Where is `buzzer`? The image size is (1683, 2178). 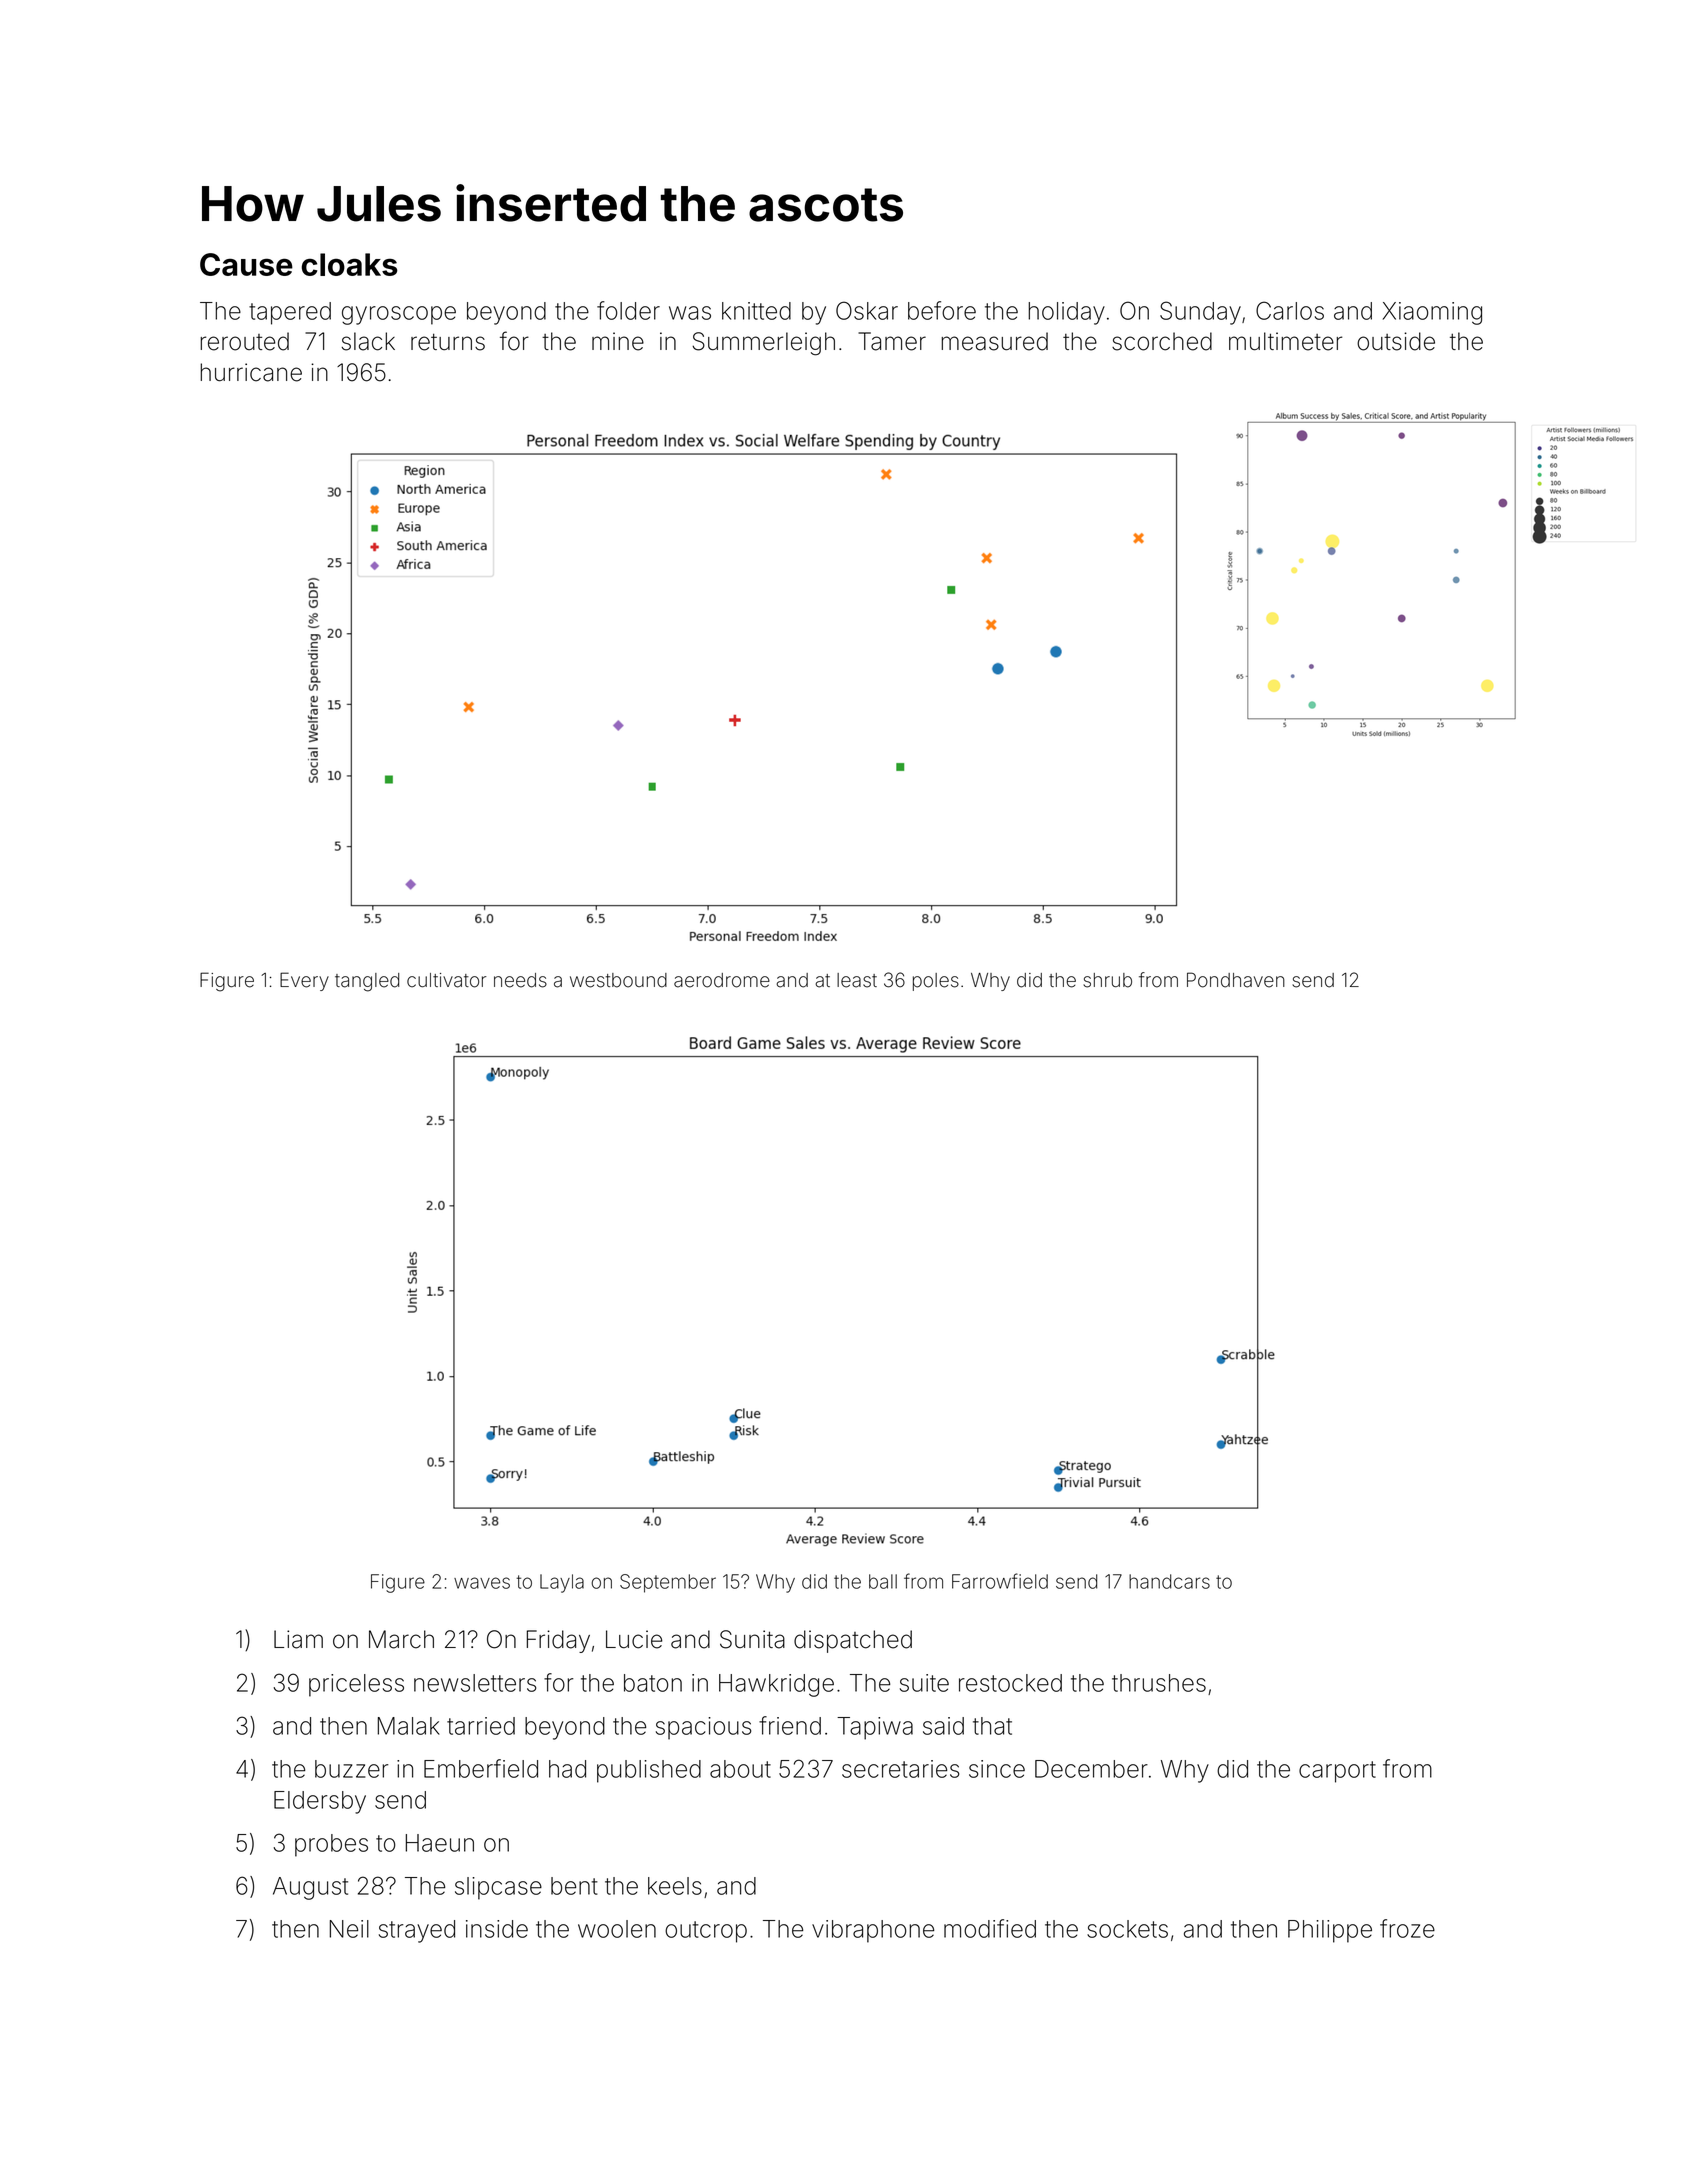
buzzer is located at coordinates (351, 1769).
